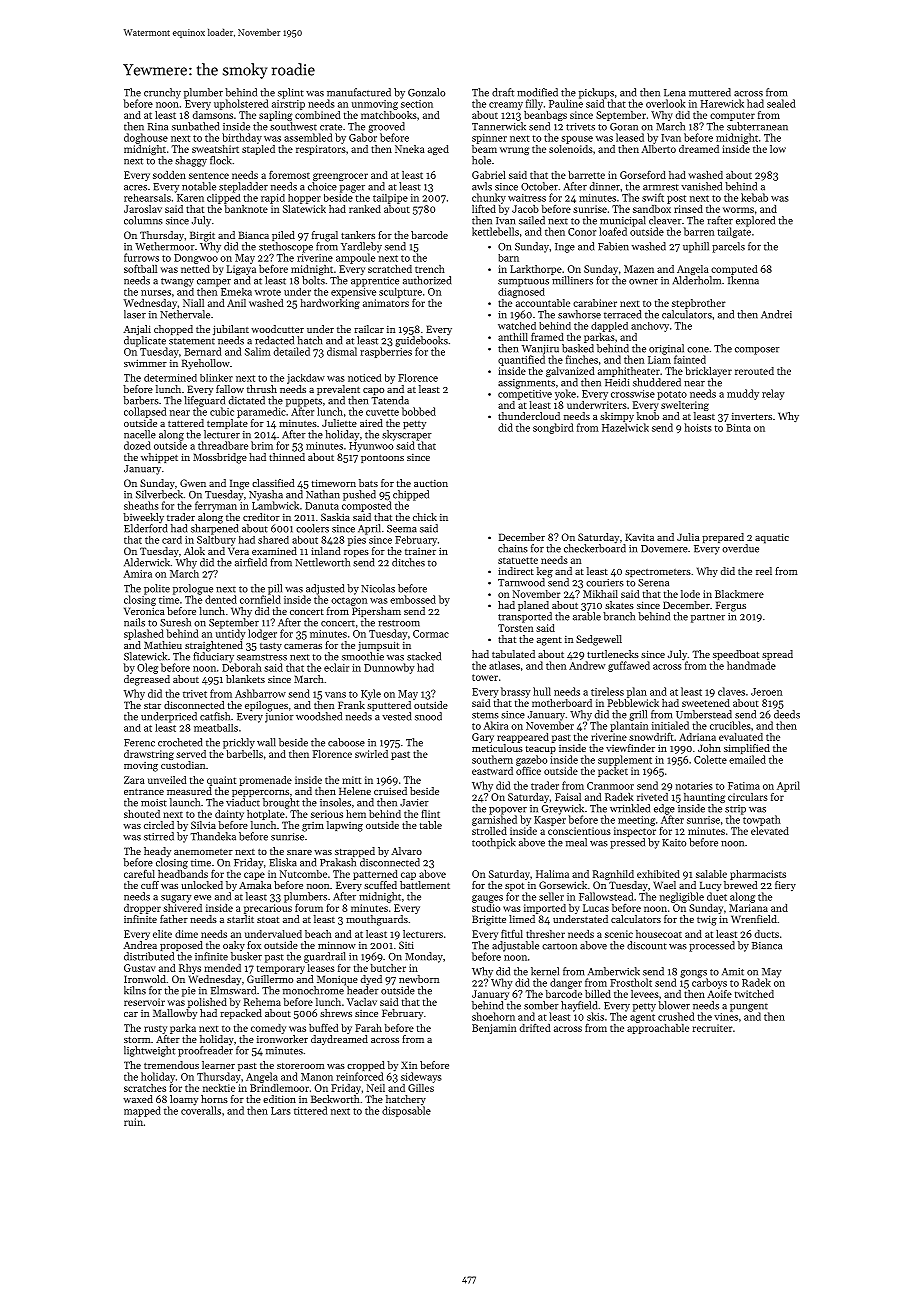 Image resolution: width=924 pixels, height=1308 pixels. Describe the element at coordinates (762, 820) in the image. I see `towpath` at that location.
